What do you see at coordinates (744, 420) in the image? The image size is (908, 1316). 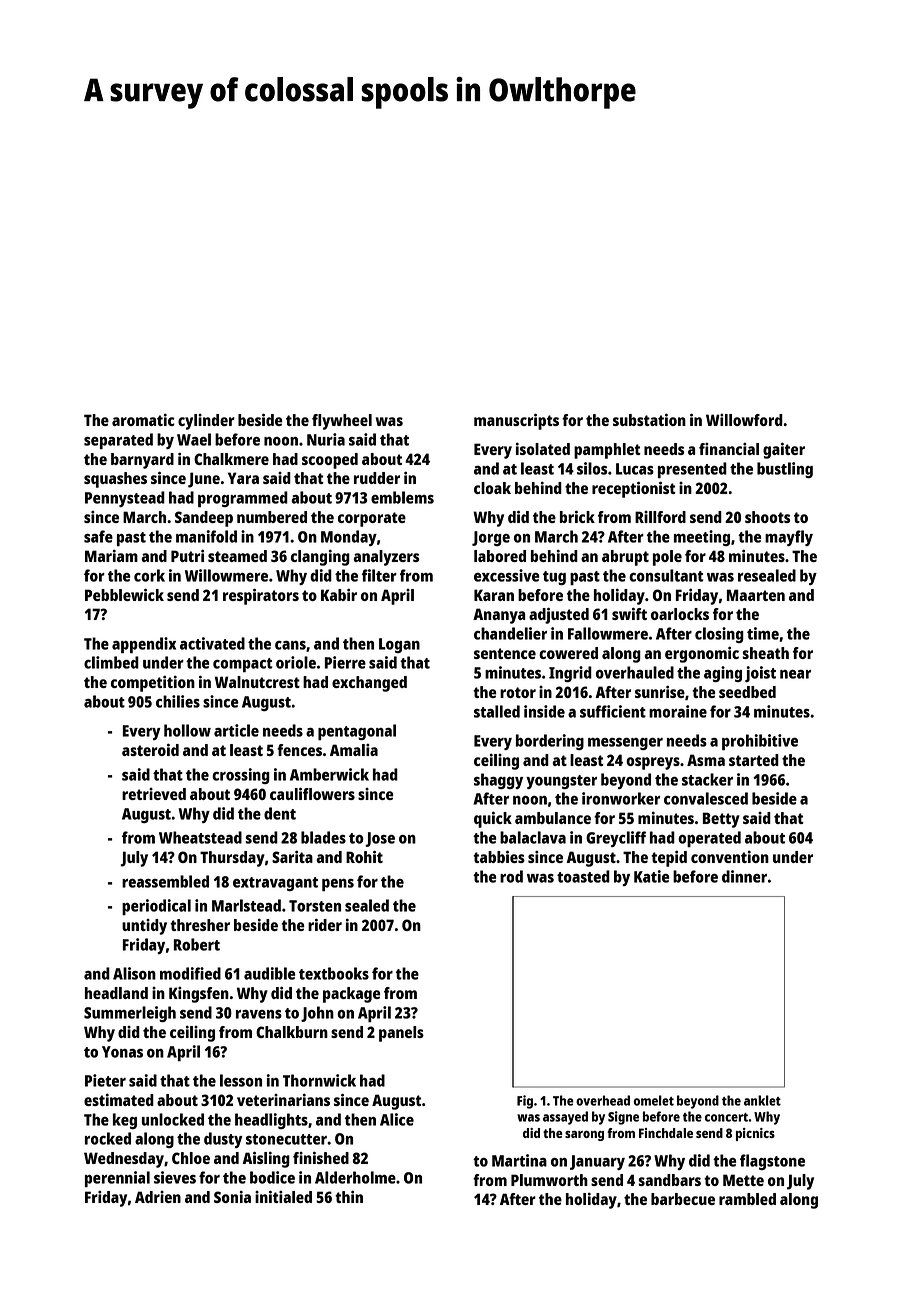 I see `Willowford` at bounding box center [744, 420].
